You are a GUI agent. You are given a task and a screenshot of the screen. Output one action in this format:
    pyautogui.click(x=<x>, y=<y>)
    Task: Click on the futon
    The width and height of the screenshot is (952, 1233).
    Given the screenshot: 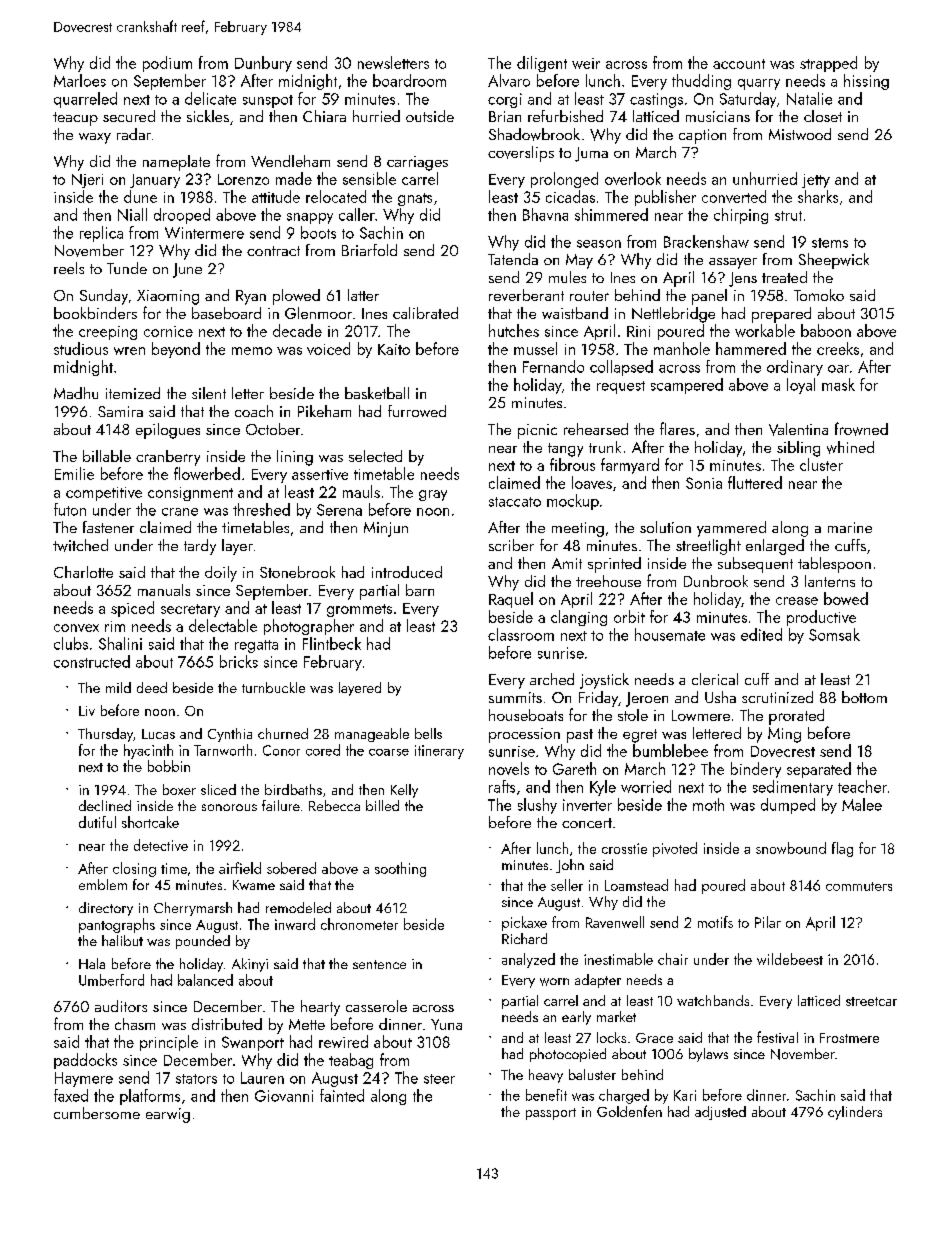 What is the action you would take?
    pyautogui.click(x=70, y=509)
